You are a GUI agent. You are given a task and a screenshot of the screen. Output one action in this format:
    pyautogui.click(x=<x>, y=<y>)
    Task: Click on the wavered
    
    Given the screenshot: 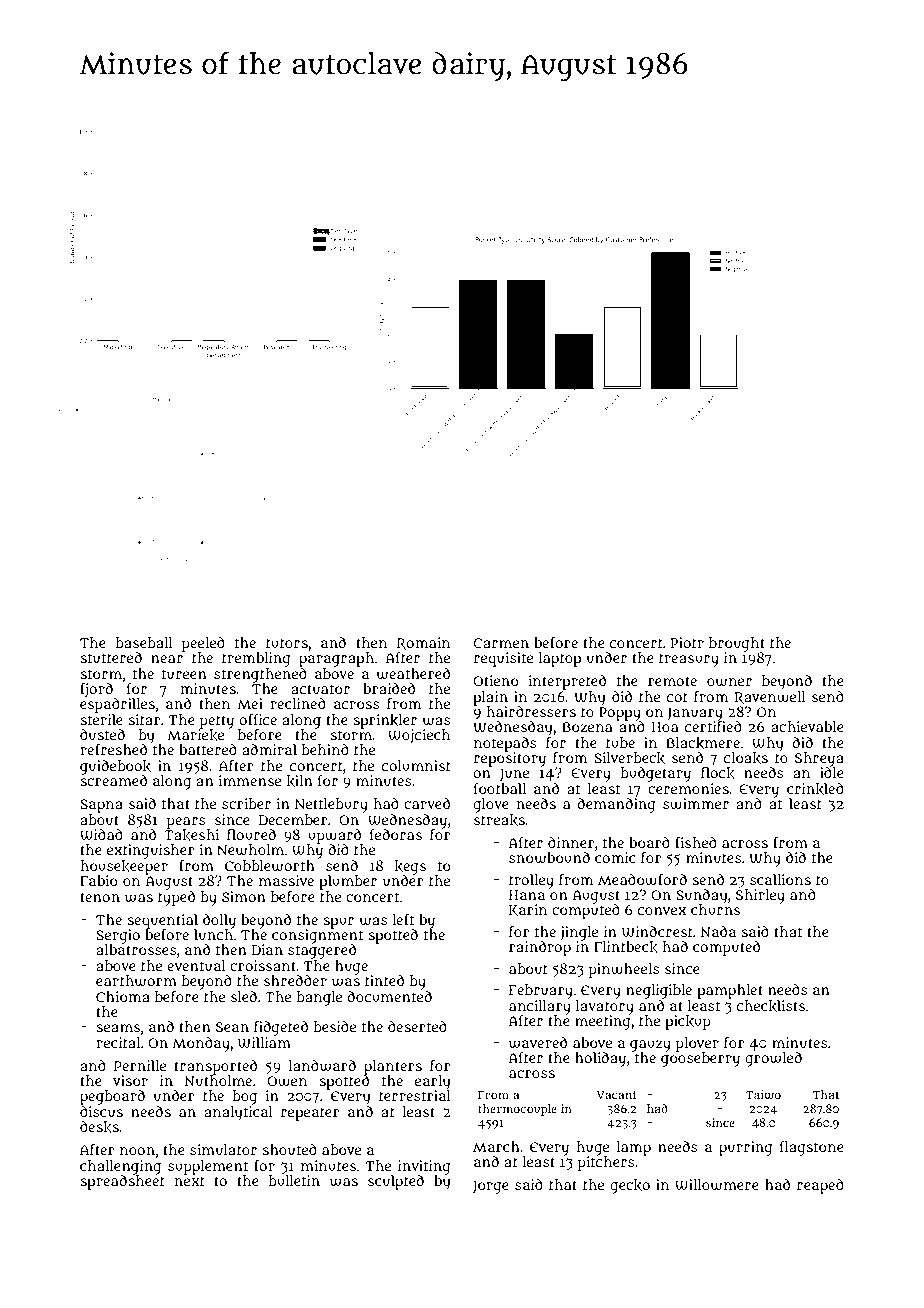 What is the action you would take?
    pyautogui.click(x=538, y=1043)
